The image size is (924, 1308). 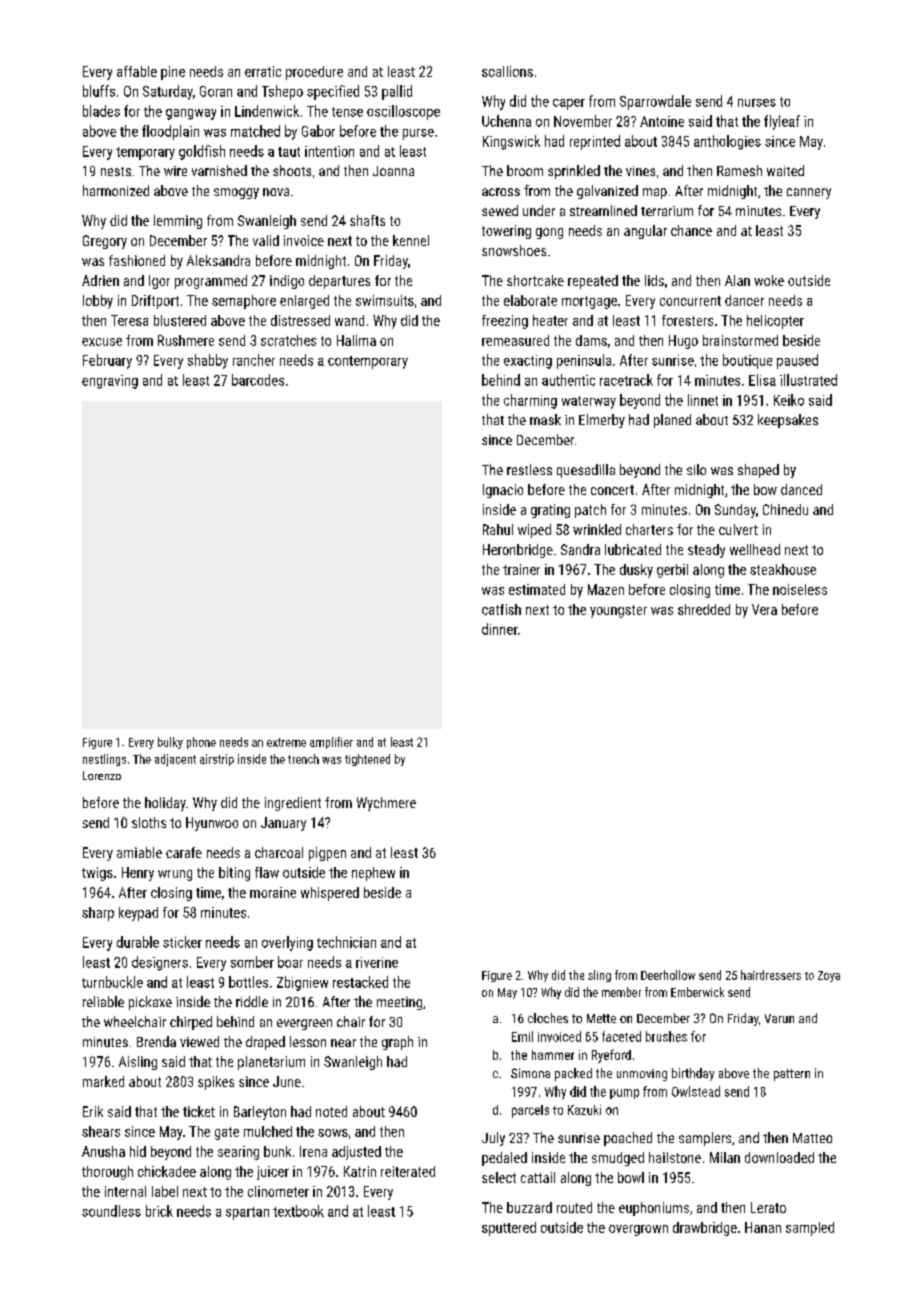 I want to click on tense, so click(x=347, y=112).
